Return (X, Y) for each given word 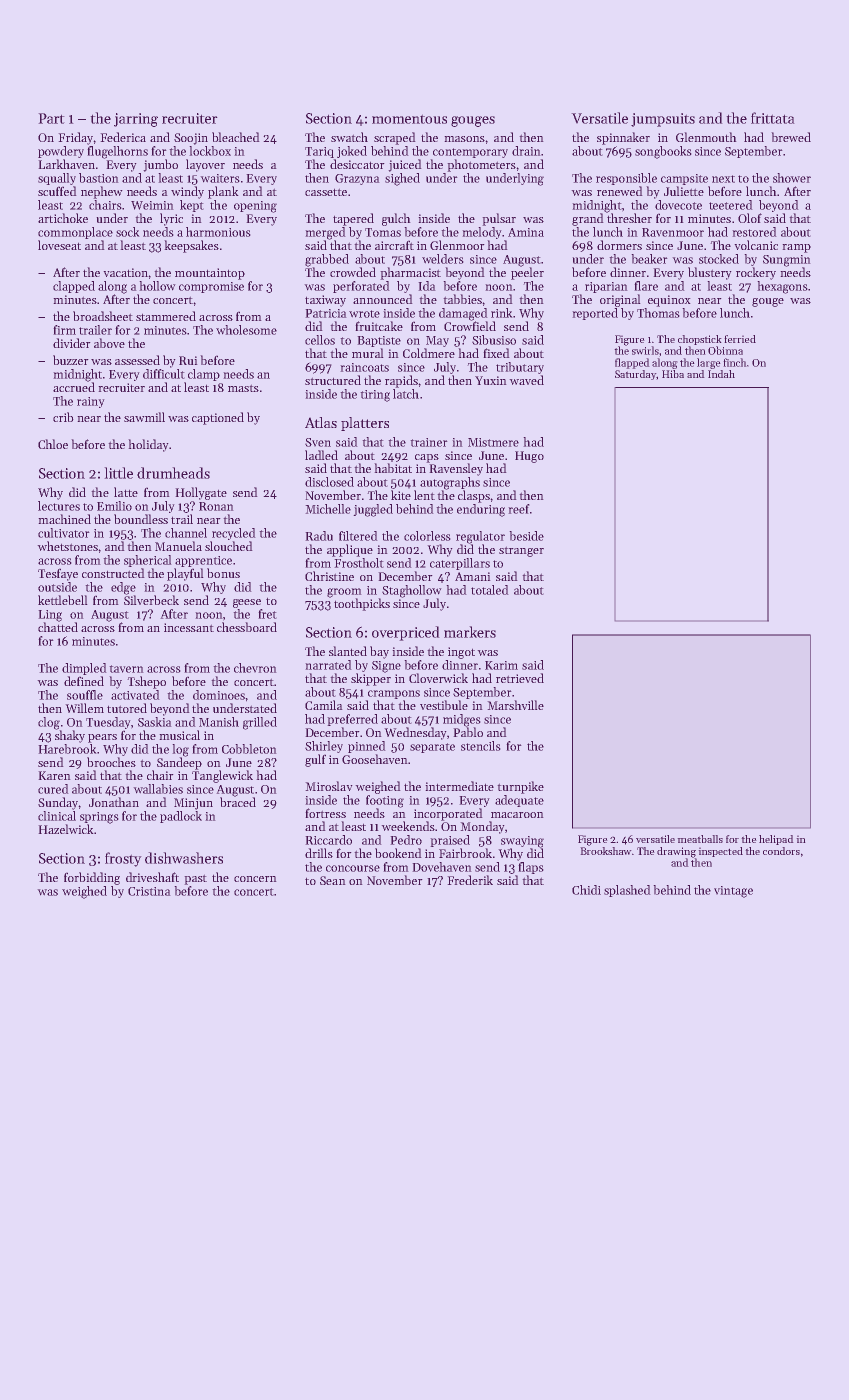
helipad (776, 840)
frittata (773, 118)
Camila (324, 705)
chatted (58, 627)
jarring (136, 120)
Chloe (53, 444)
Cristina (149, 891)
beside (526, 536)
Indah (721, 374)
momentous (409, 119)
